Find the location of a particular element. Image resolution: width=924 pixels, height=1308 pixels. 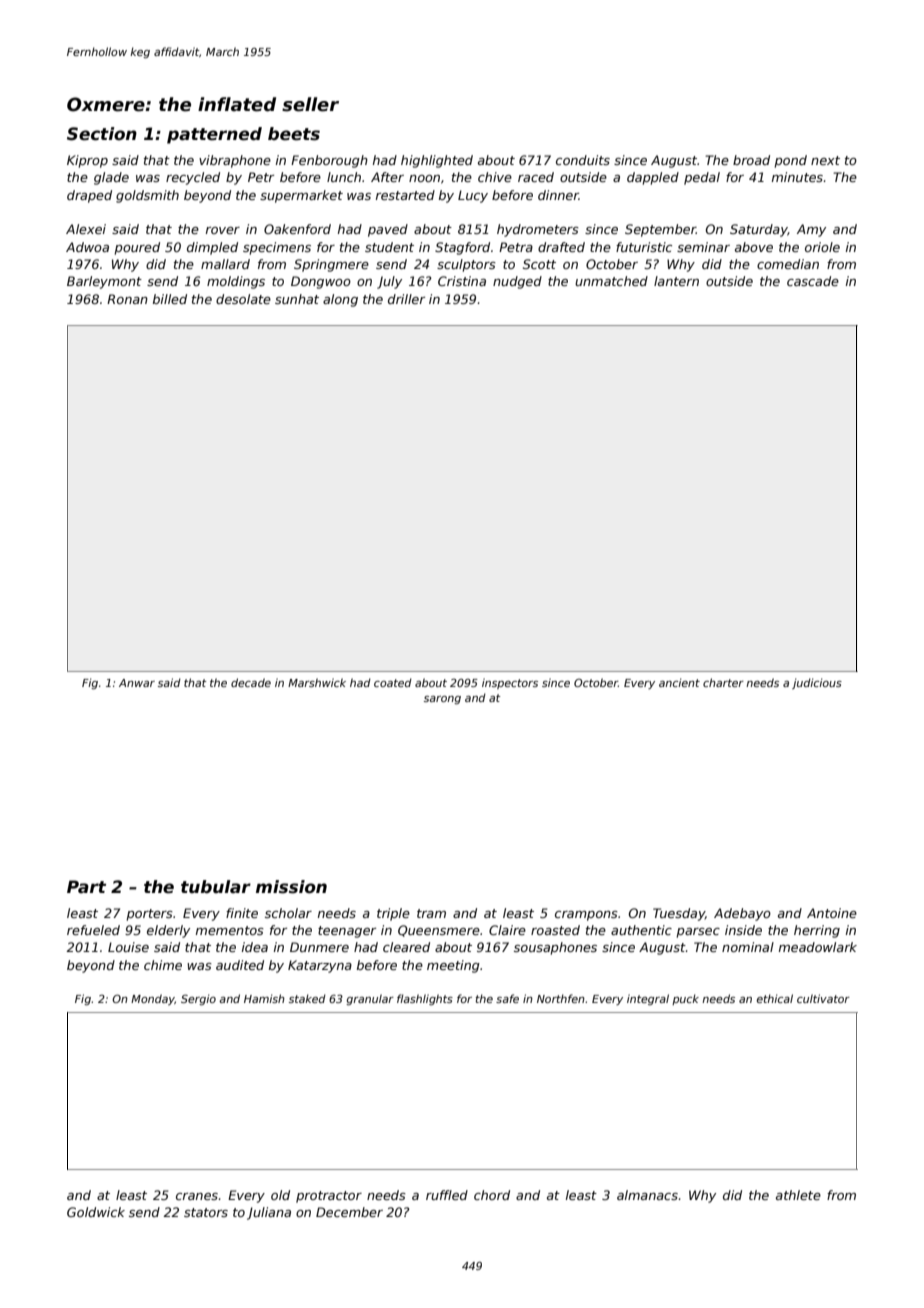

inspectors is located at coordinates (510, 683).
